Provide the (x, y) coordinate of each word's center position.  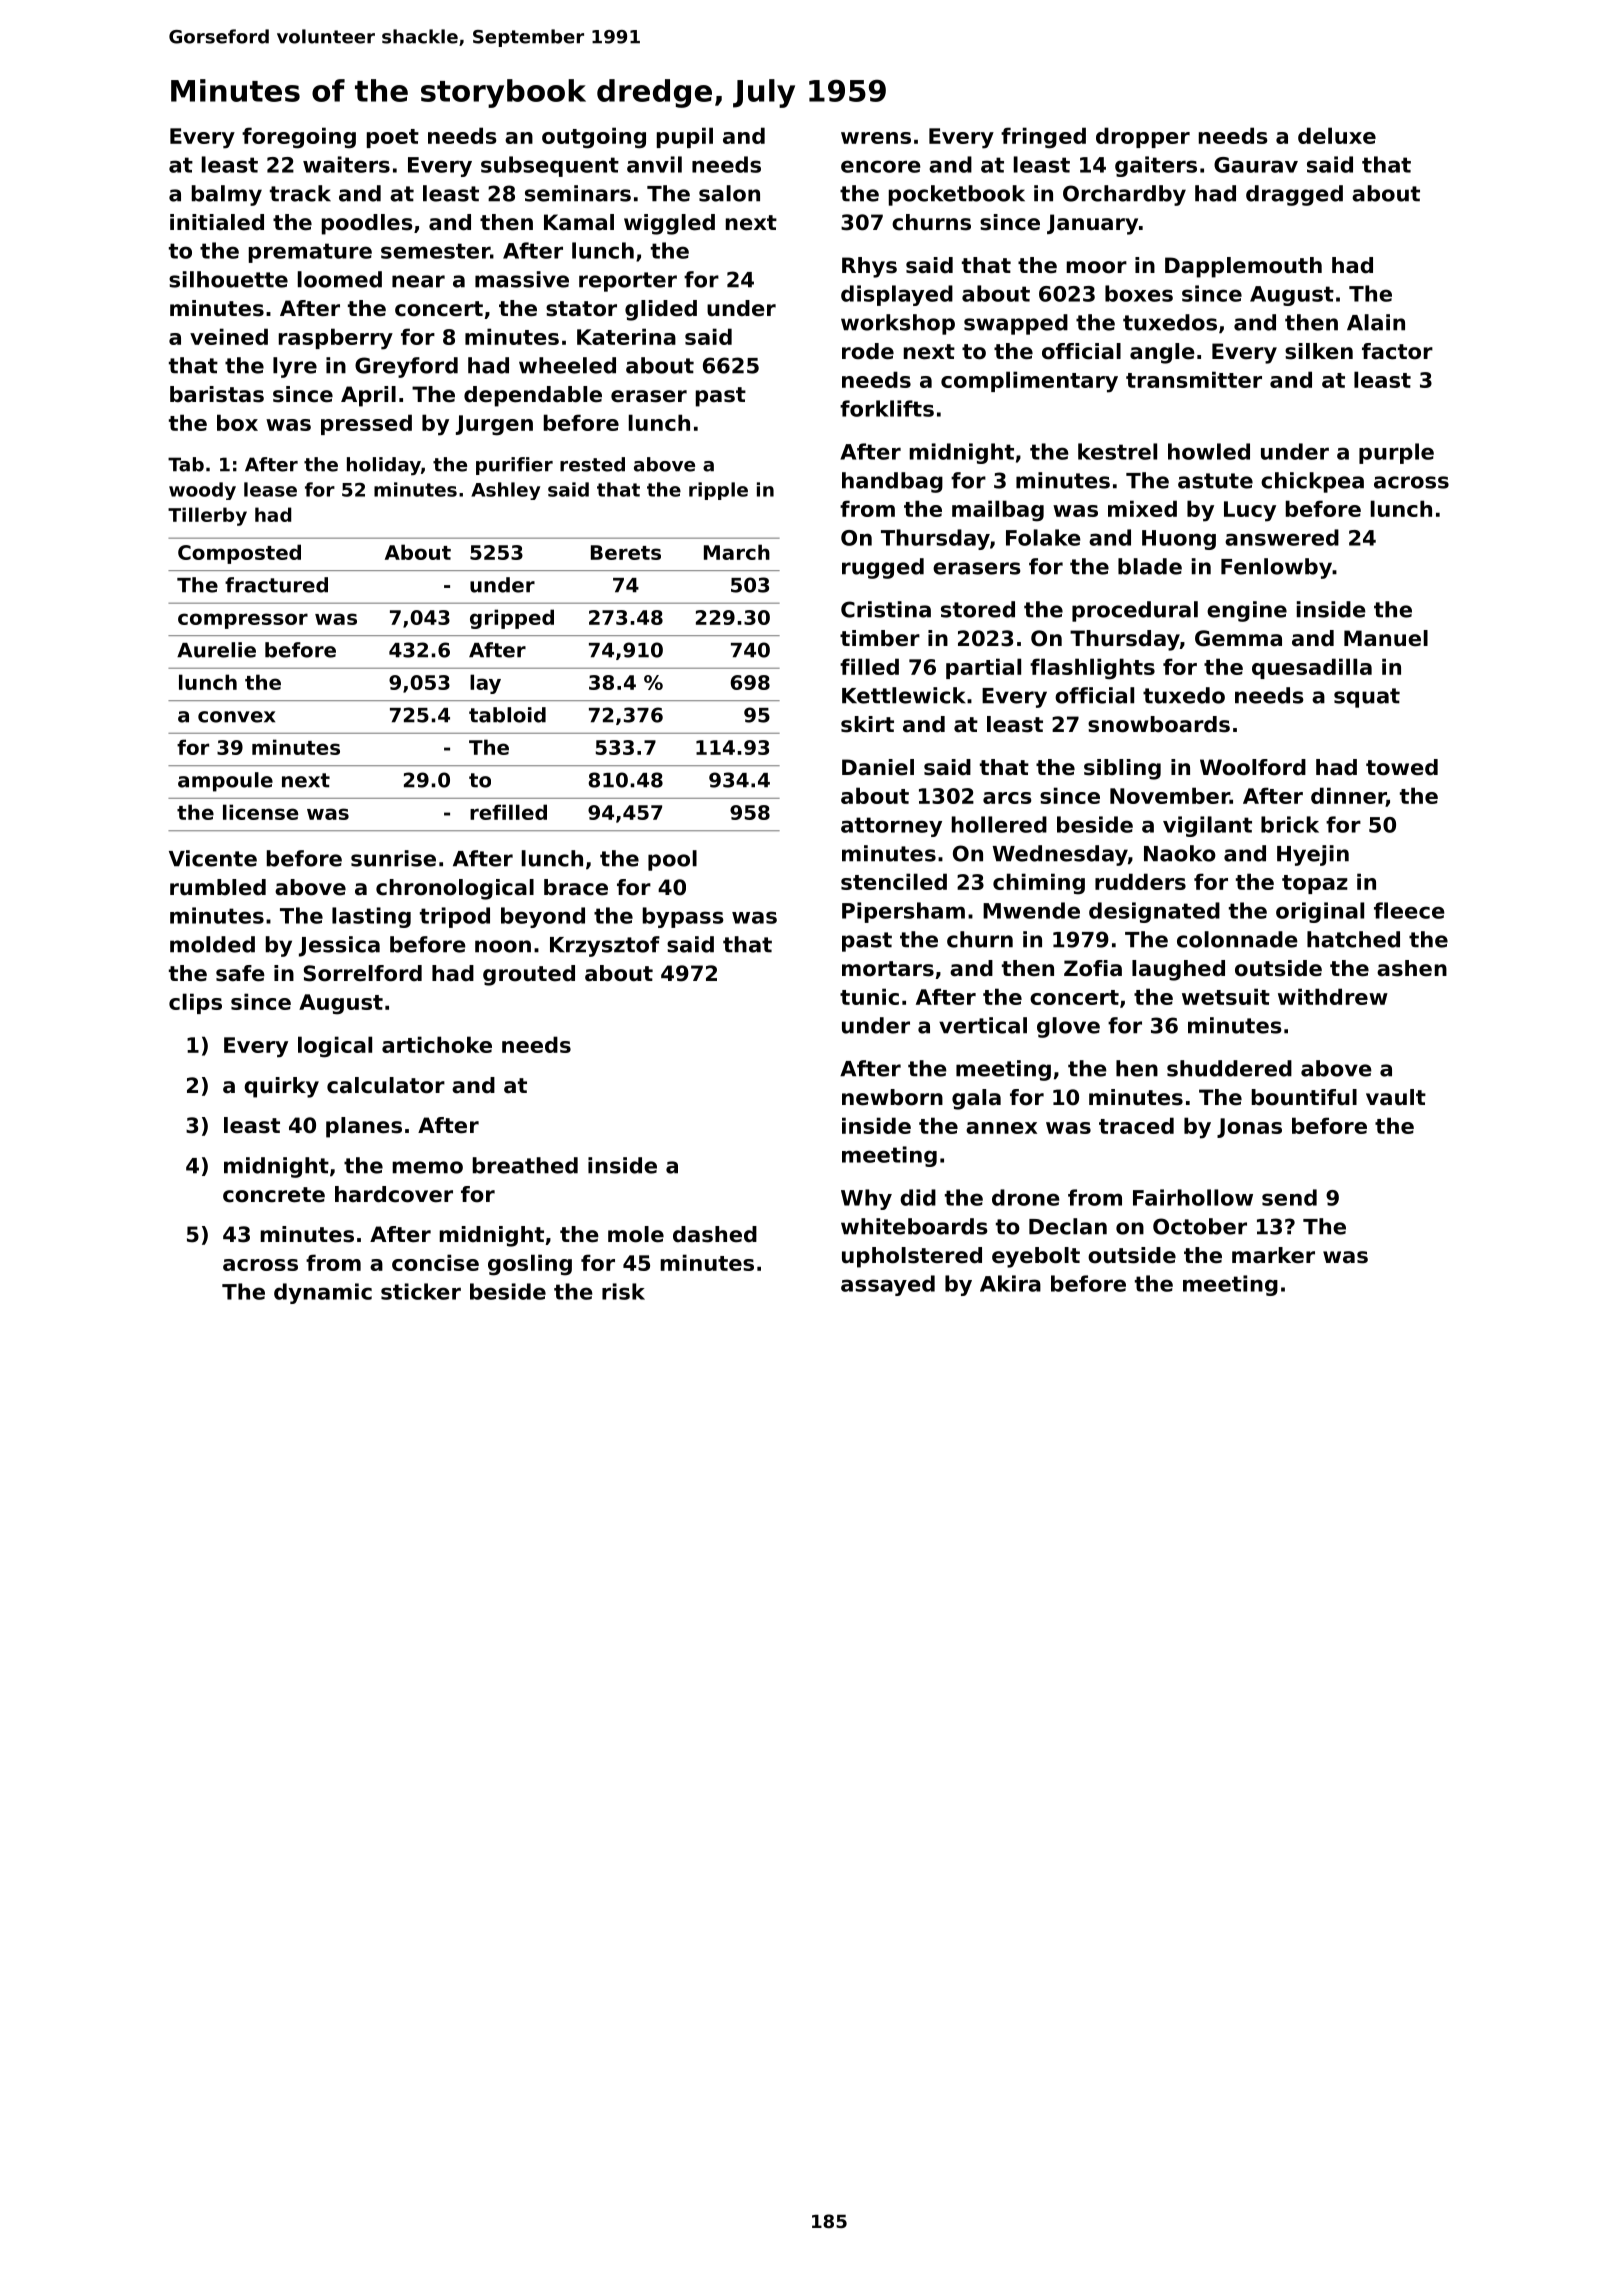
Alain (1376, 322)
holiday (384, 466)
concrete (274, 1195)
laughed (1178, 970)
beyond (543, 917)
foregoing (299, 138)
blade (1150, 566)
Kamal (579, 222)
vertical (983, 1025)
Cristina (886, 609)
